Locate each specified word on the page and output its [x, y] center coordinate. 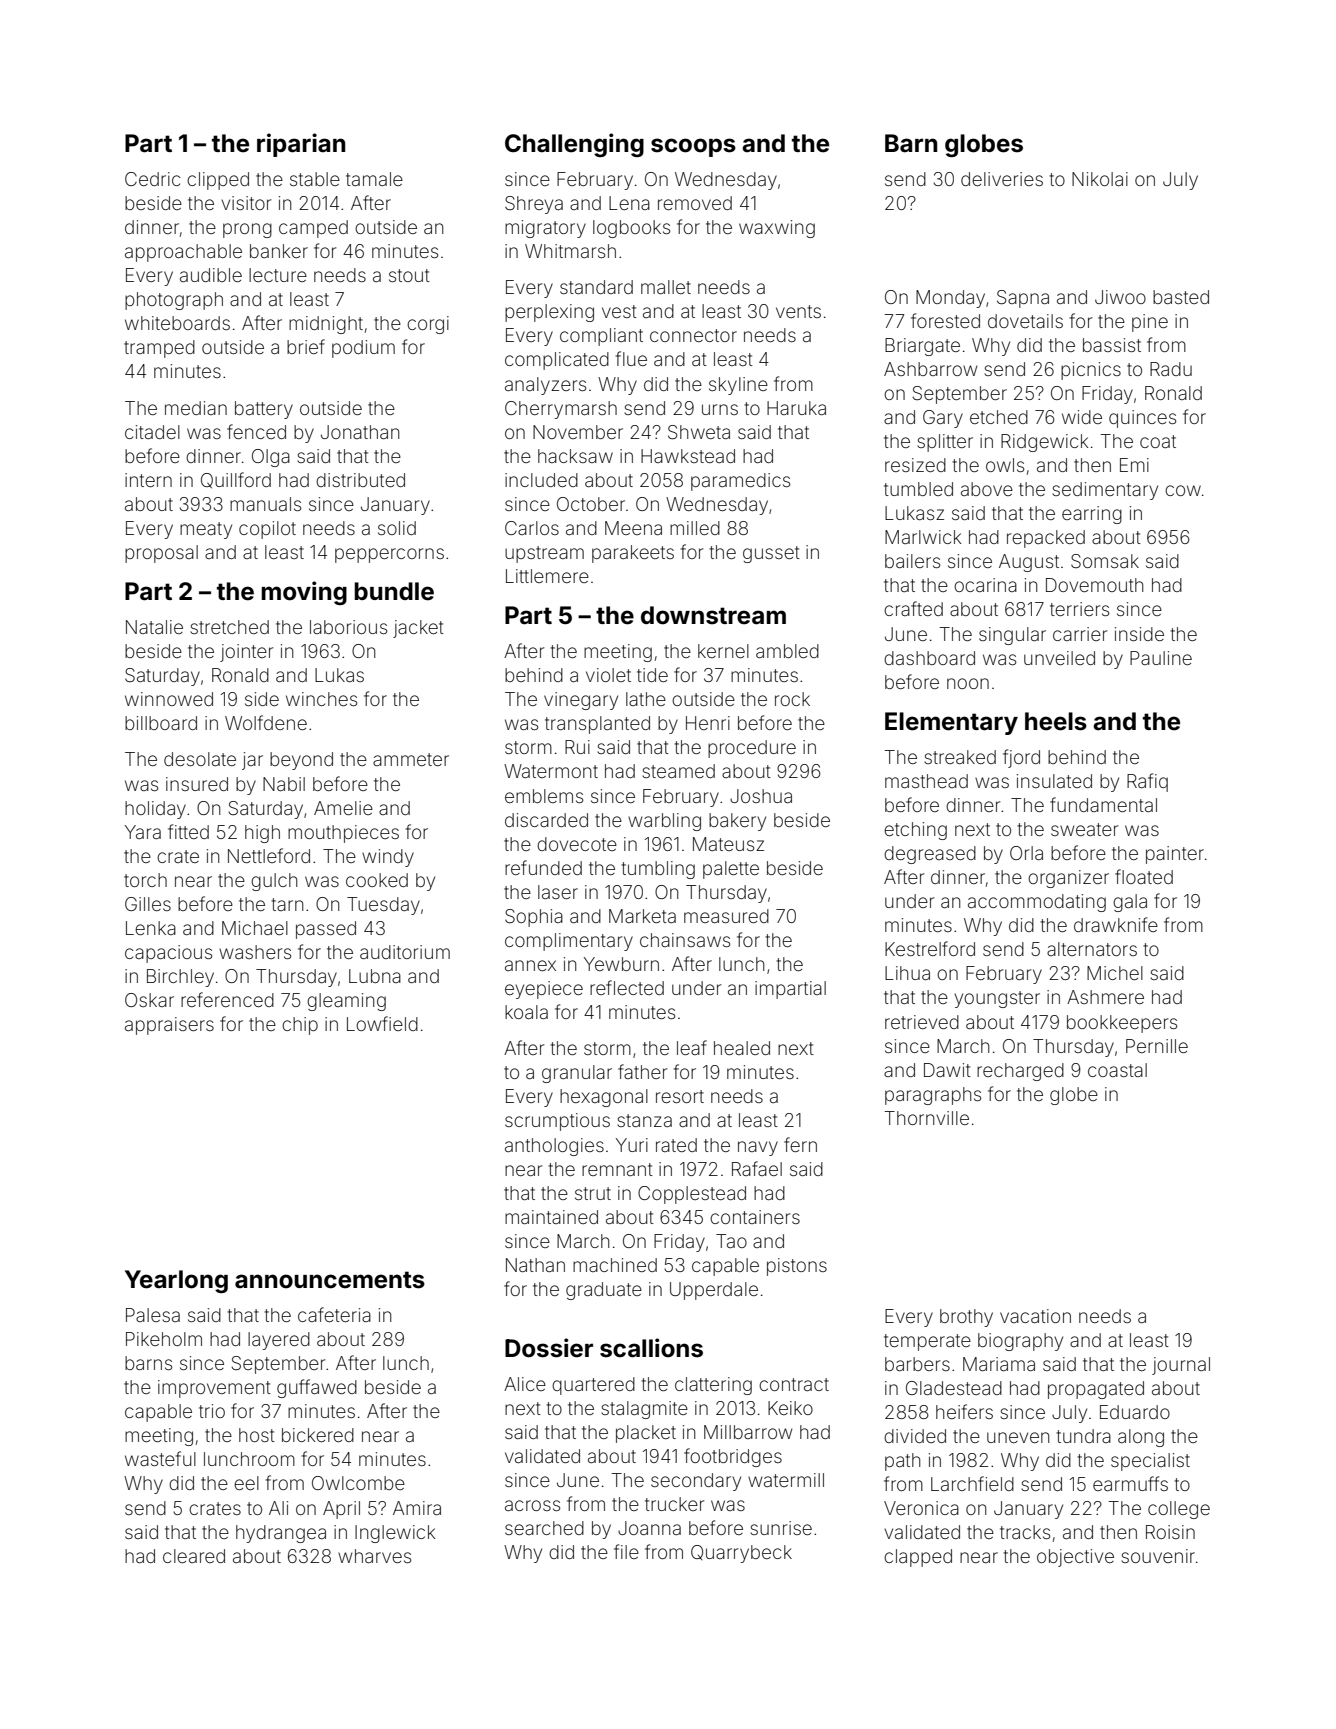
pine [1150, 323]
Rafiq [1147, 782]
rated [676, 1145]
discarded [546, 820]
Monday [950, 299]
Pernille [1157, 1046]
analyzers [545, 386]
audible [211, 275]
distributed [360, 480]
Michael [255, 928]
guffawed [317, 1388]
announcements [330, 1280]
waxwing [777, 229]
